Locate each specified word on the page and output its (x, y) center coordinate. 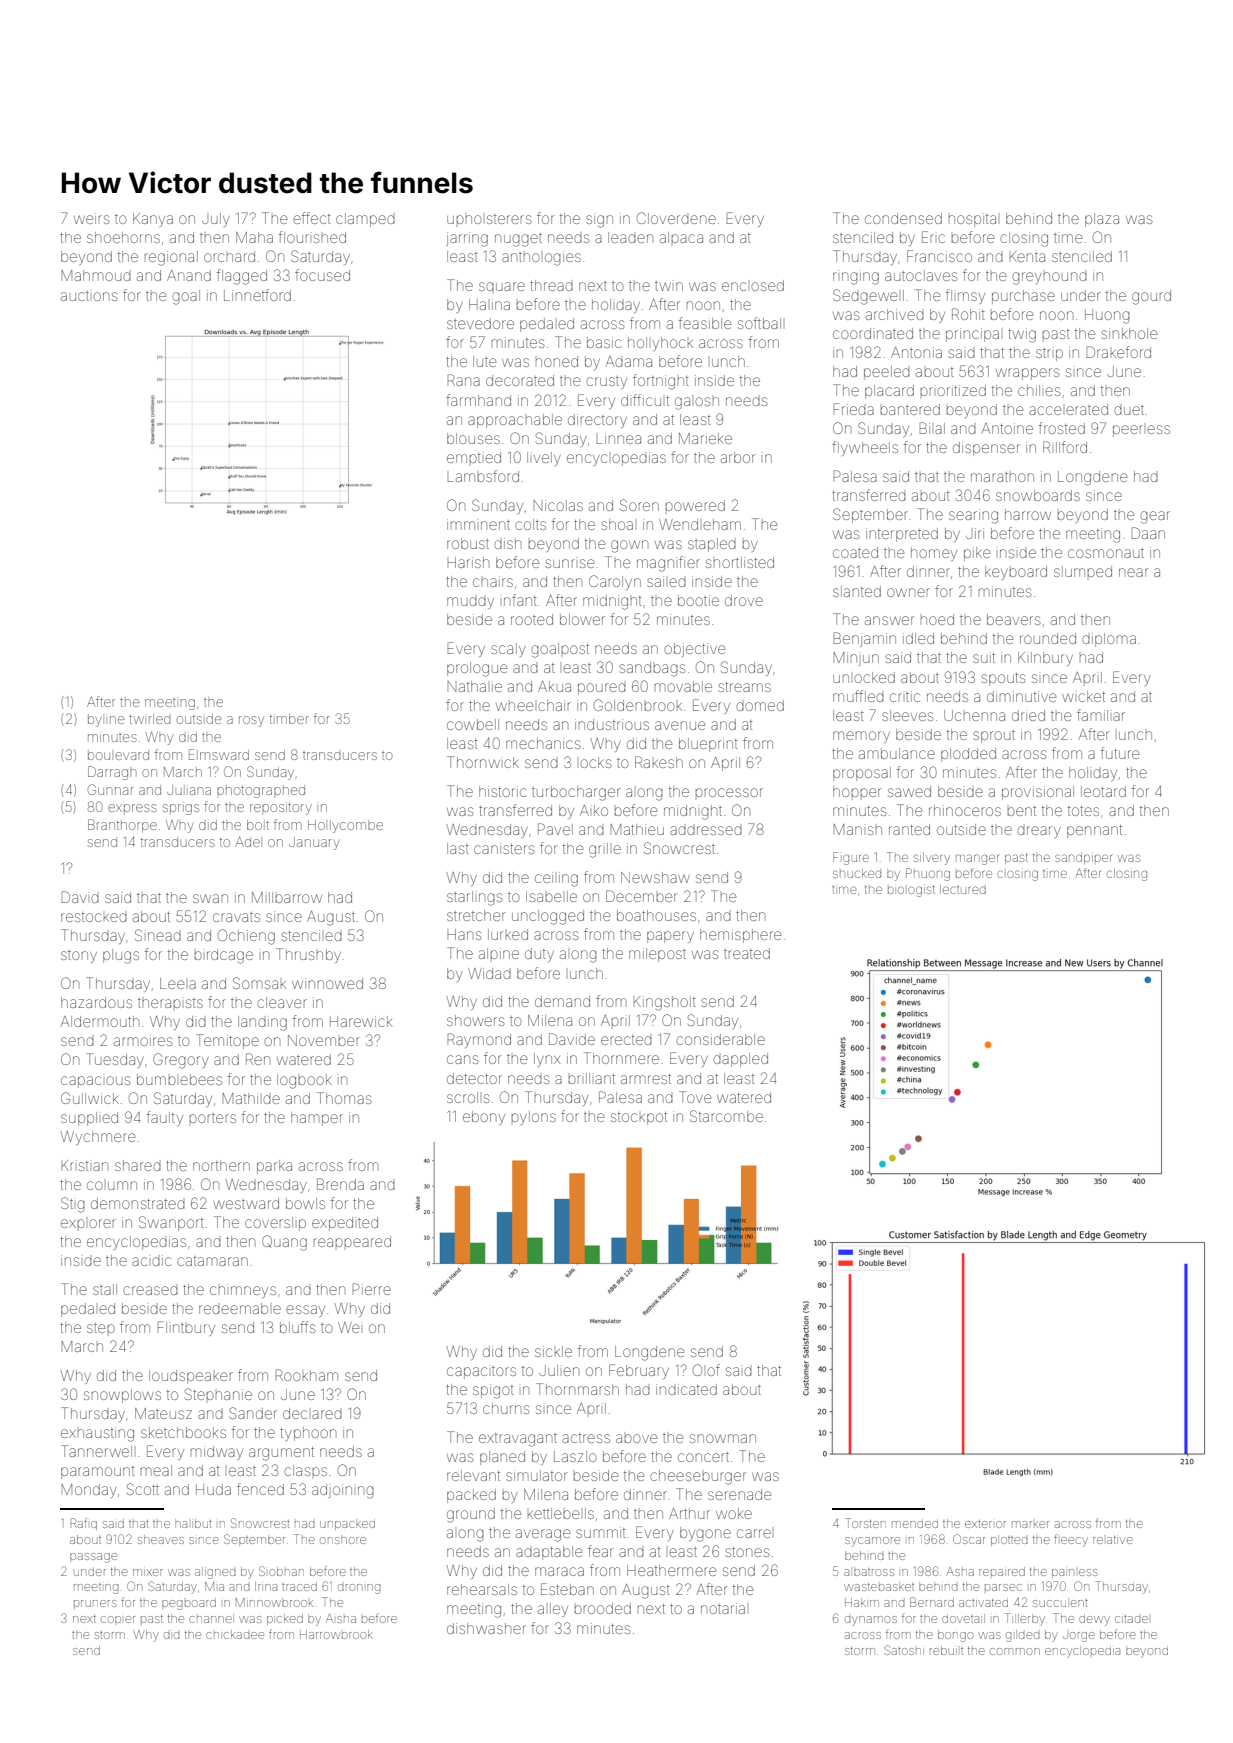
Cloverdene (676, 218)
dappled (740, 1060)
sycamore (872, 1542)
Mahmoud (96, 275)
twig (1022, 335)
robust (468, 543)
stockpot (639, 1118)
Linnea (618, 438)
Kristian (84, 1165)
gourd (1151, 297)
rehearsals (482, 1589)
